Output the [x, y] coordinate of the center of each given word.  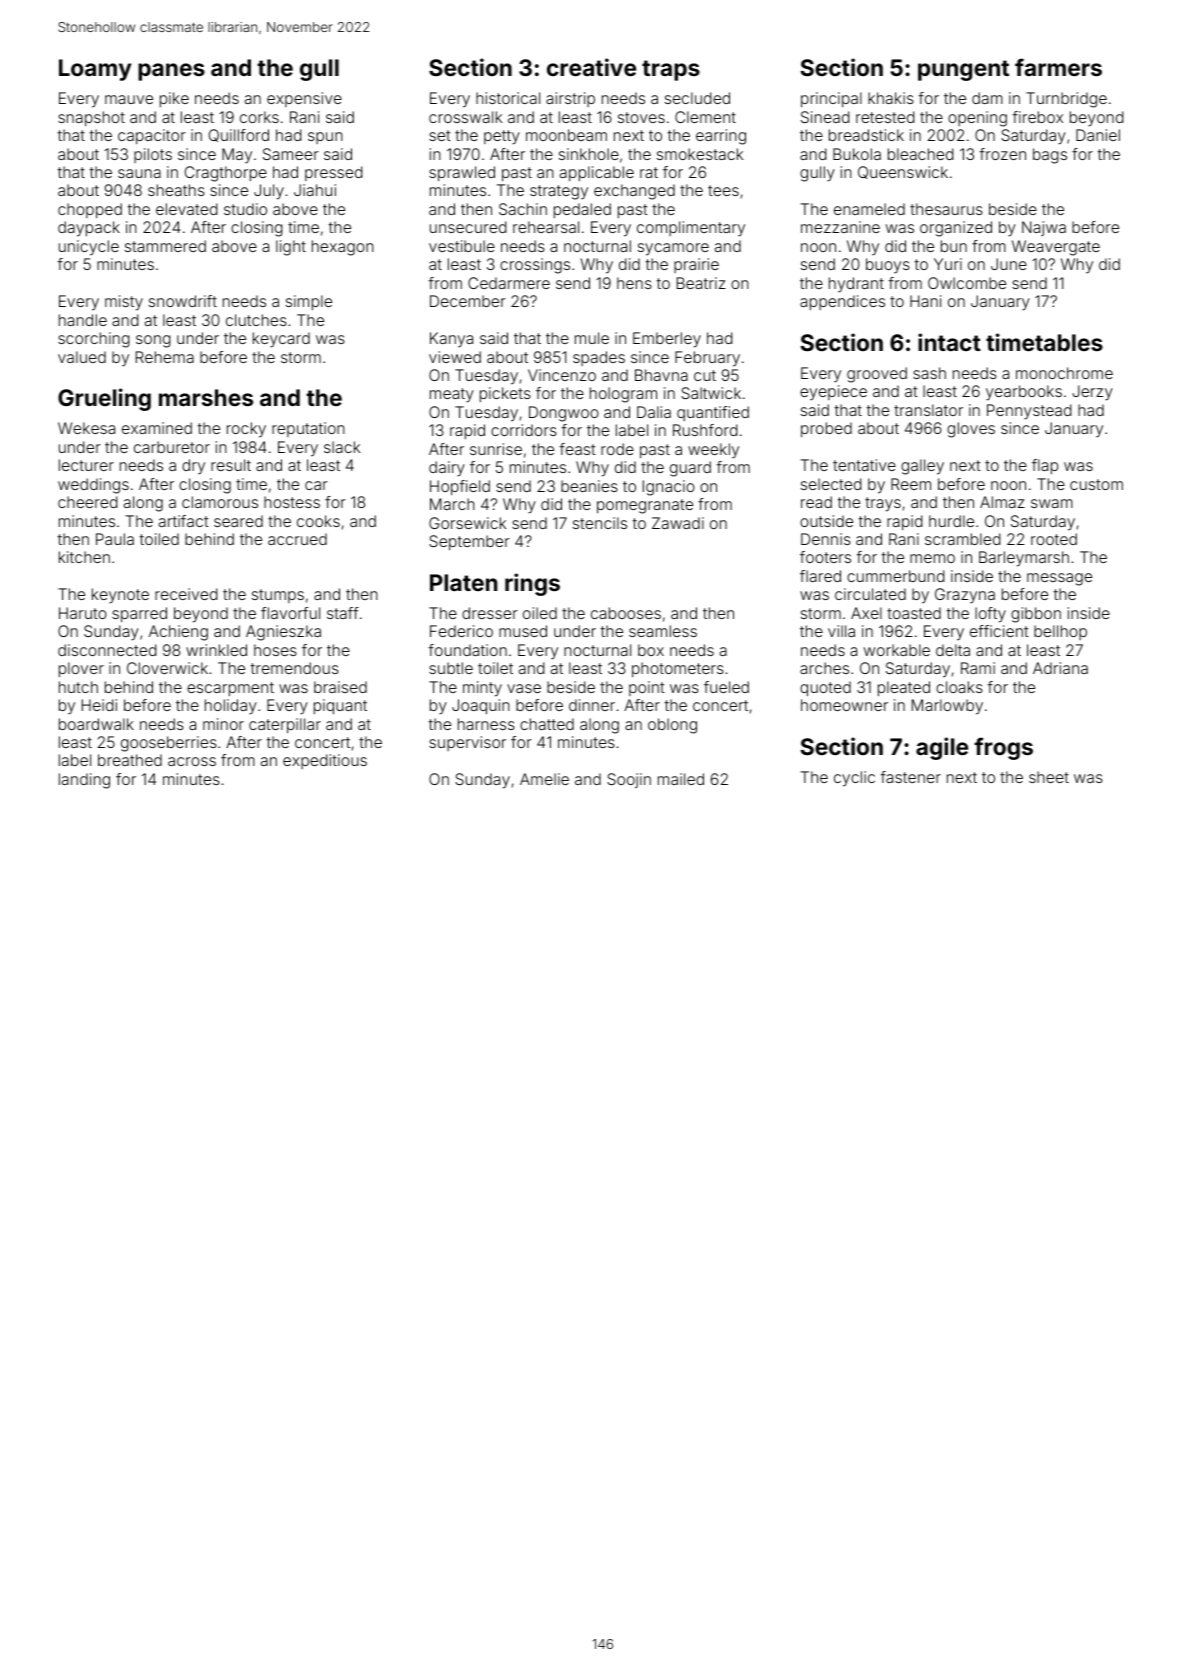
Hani [925, 301]
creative [591, 67]
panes [171, 72]
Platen [463, 582]
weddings [93, 486]
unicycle [89, 248]
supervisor [467, 743]
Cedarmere [509, 283]
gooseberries [169, 744]
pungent [963, 70]
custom [1096, 484]
